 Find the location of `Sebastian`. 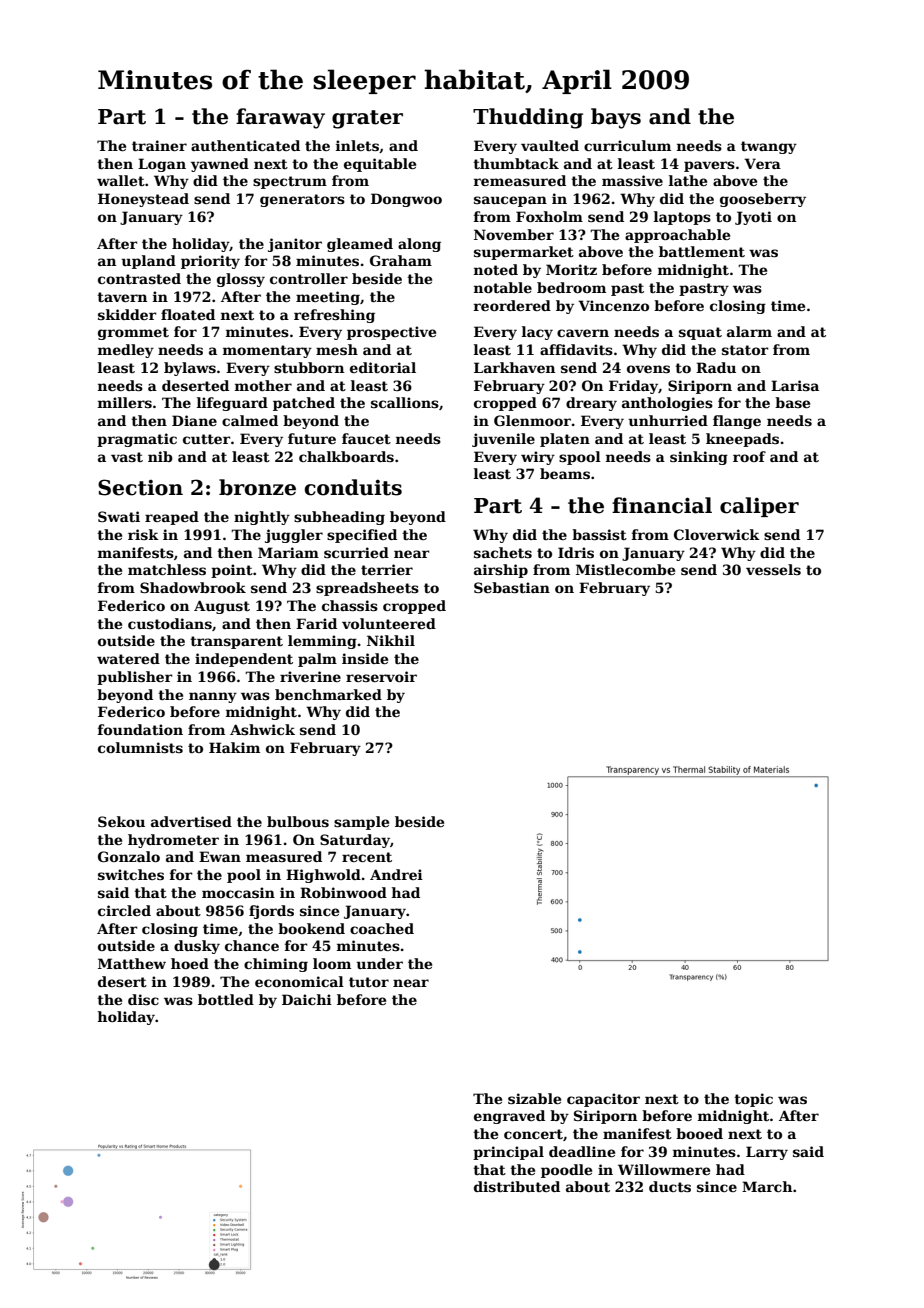

Sebastian is located at coordinates (512, 587).
